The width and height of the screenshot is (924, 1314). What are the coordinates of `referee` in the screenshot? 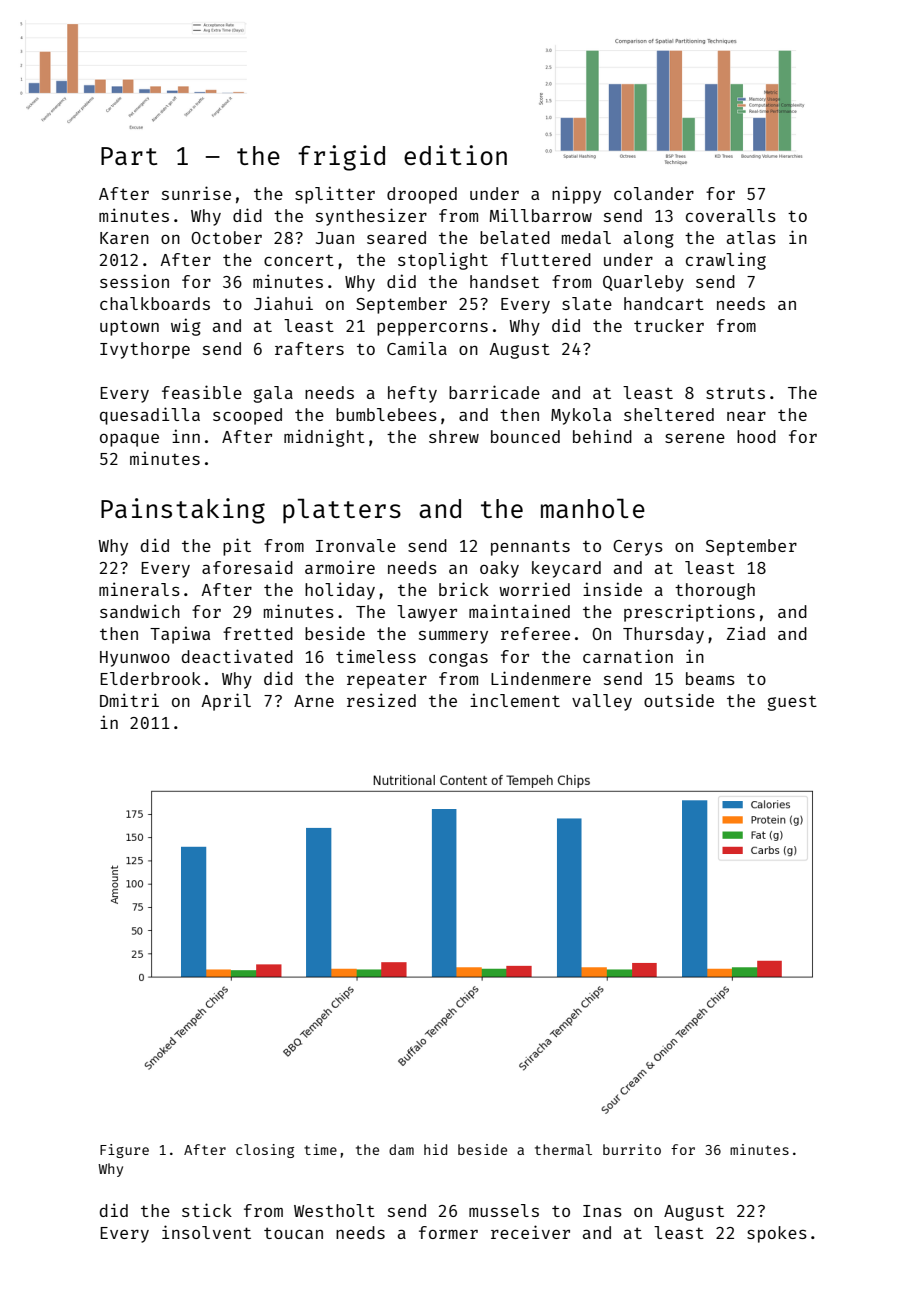 It's located at (535, 633).
